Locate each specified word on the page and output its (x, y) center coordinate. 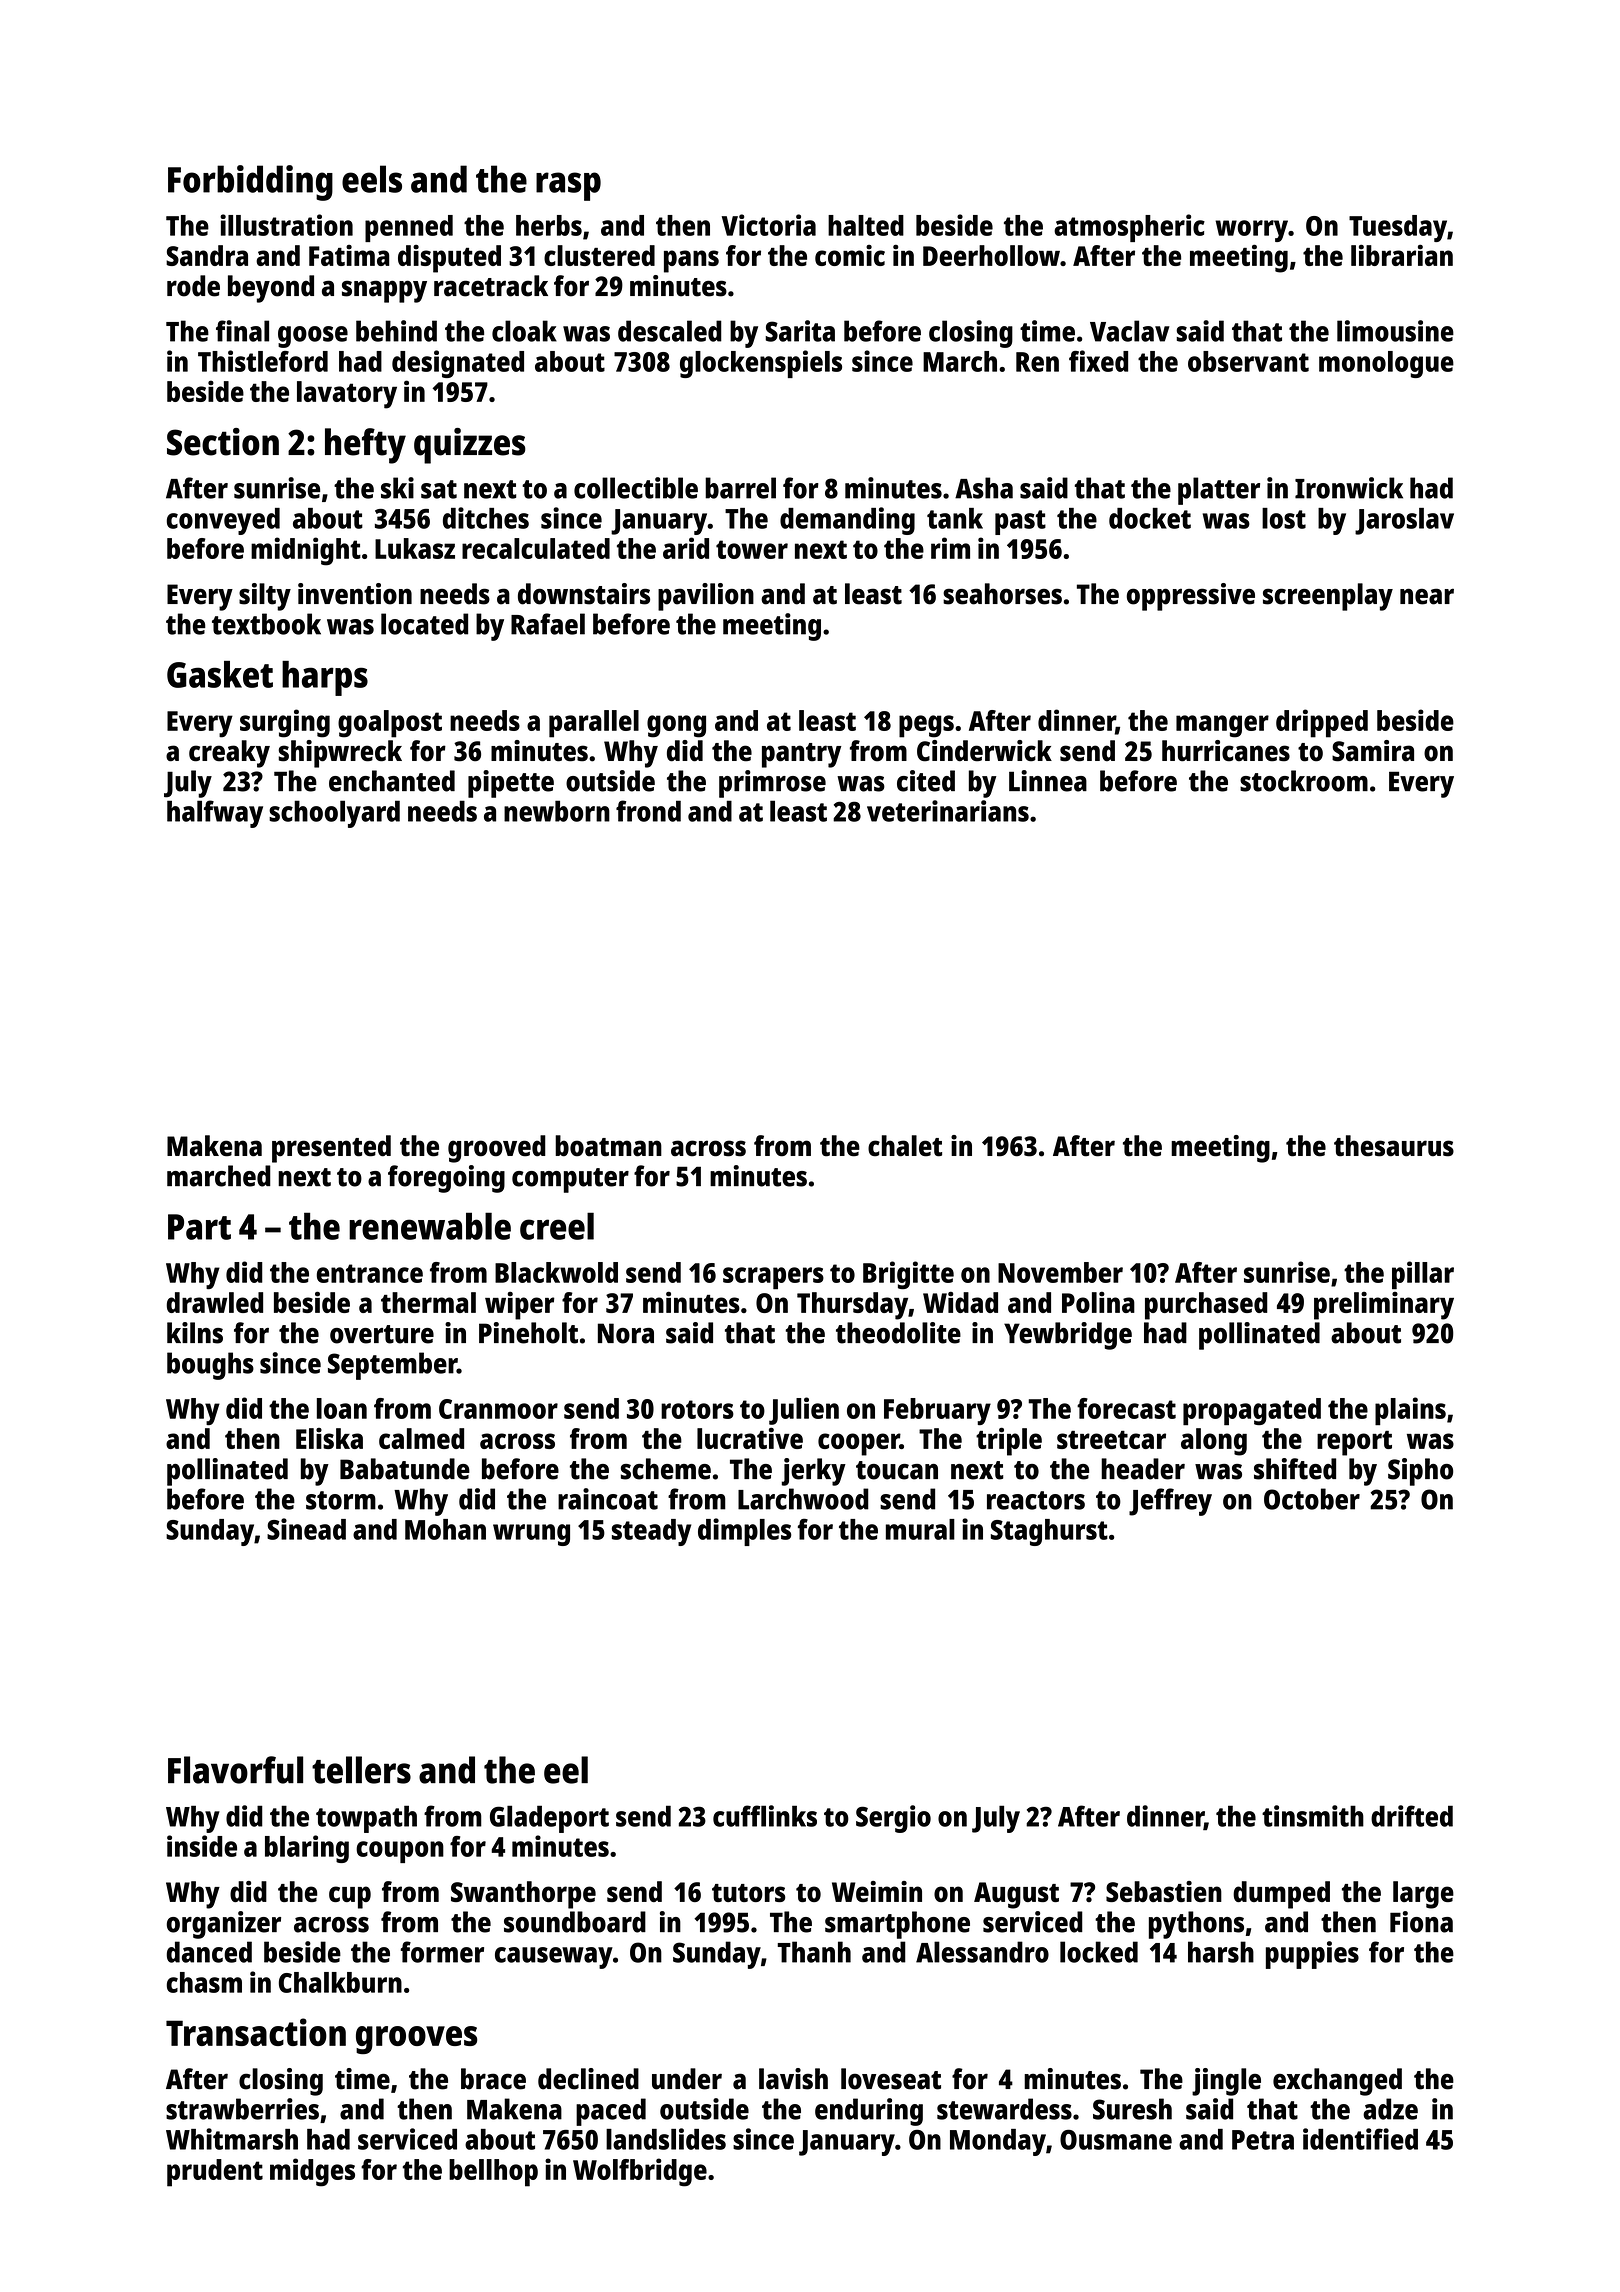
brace (493, 2079)
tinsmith (1313, 1816)
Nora (626, 1333)
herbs (549, 225)
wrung (531, 1535)
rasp (568, 186)
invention (355, 594)
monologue (1386, 364)
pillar (1423, 1275)
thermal (428, 1302)
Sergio (893, 1819)
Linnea (1048, 781)
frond (648, 811)
